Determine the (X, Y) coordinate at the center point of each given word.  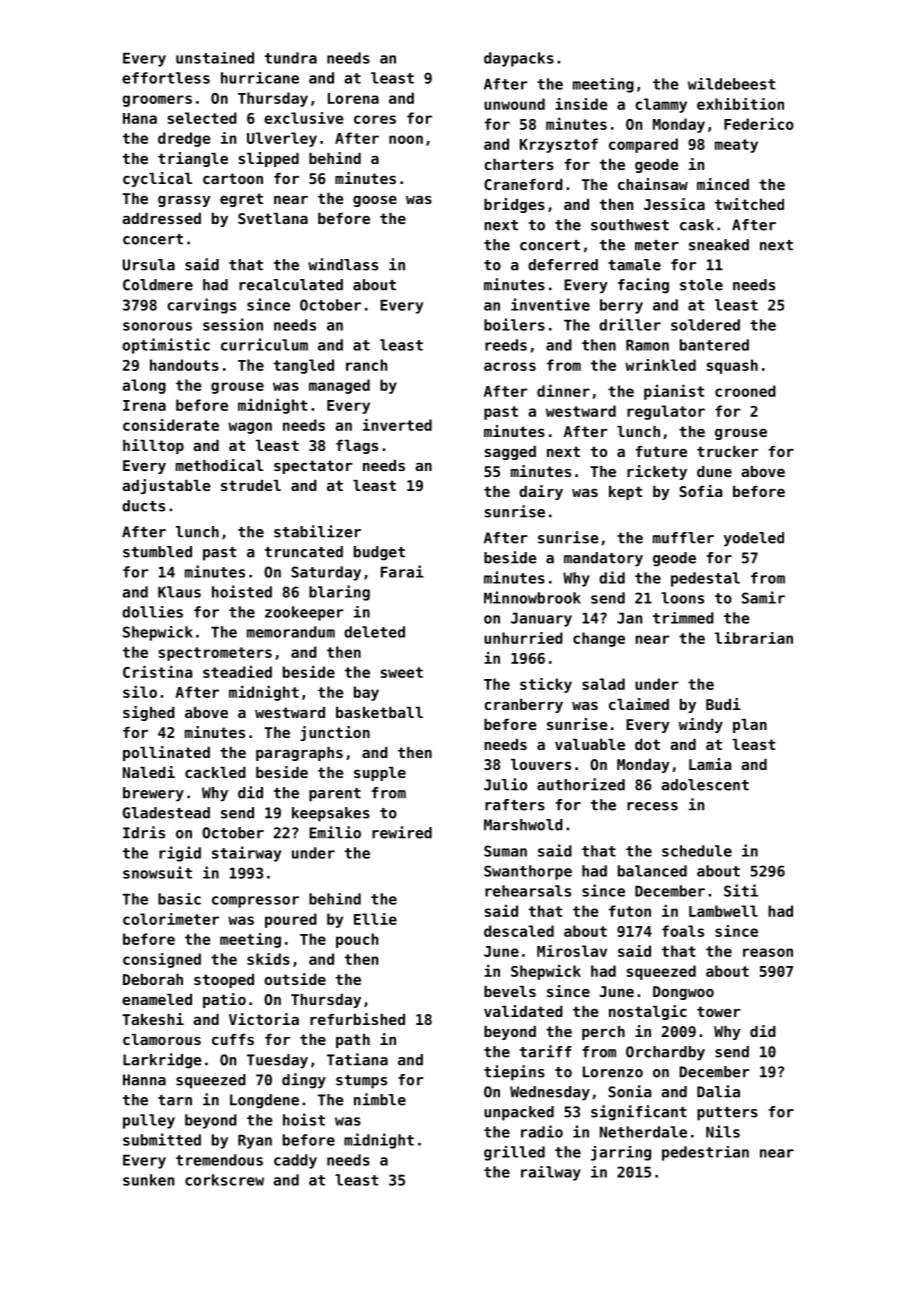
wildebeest (731, 84)
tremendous (219, 1160)
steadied (237, 671)
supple (380, 774)
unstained (215, 58)
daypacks (519, 59)
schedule (697, 851)
